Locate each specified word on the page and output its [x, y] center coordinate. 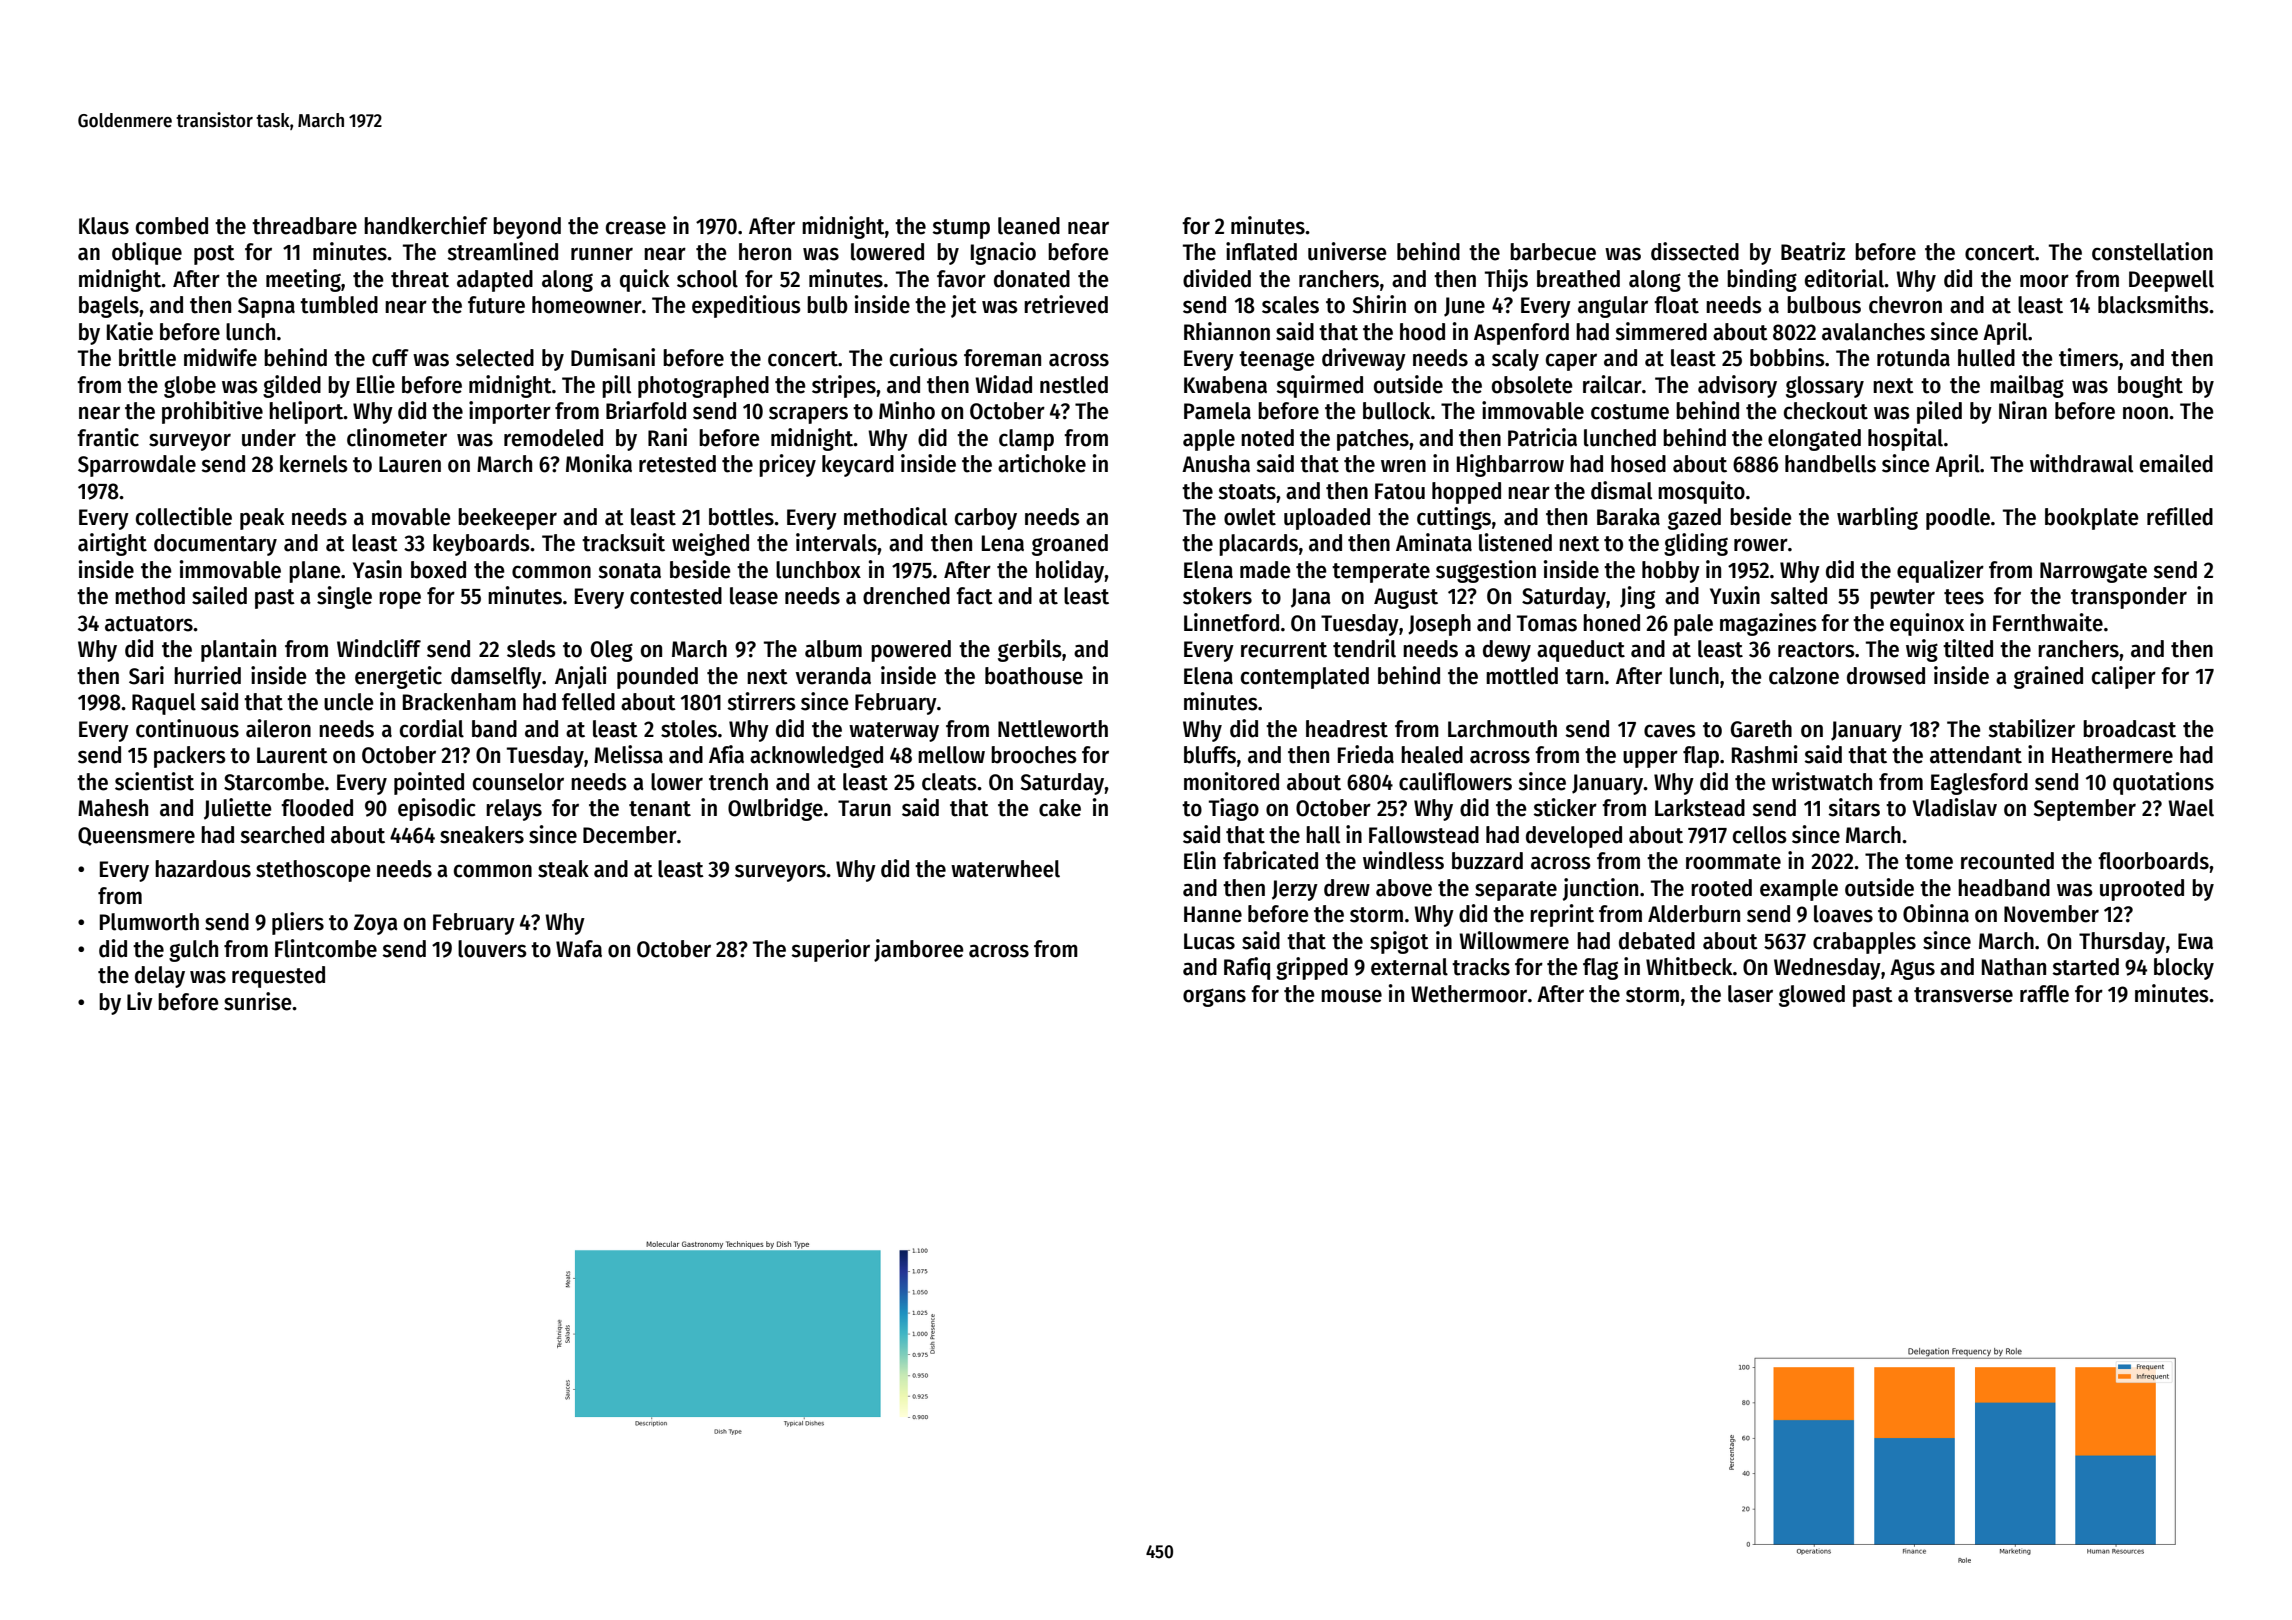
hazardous [203, 869]
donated [1032, 279]
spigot [1399, 942]
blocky [2184, 969]
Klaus [104, 226]
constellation [2152, 251]
